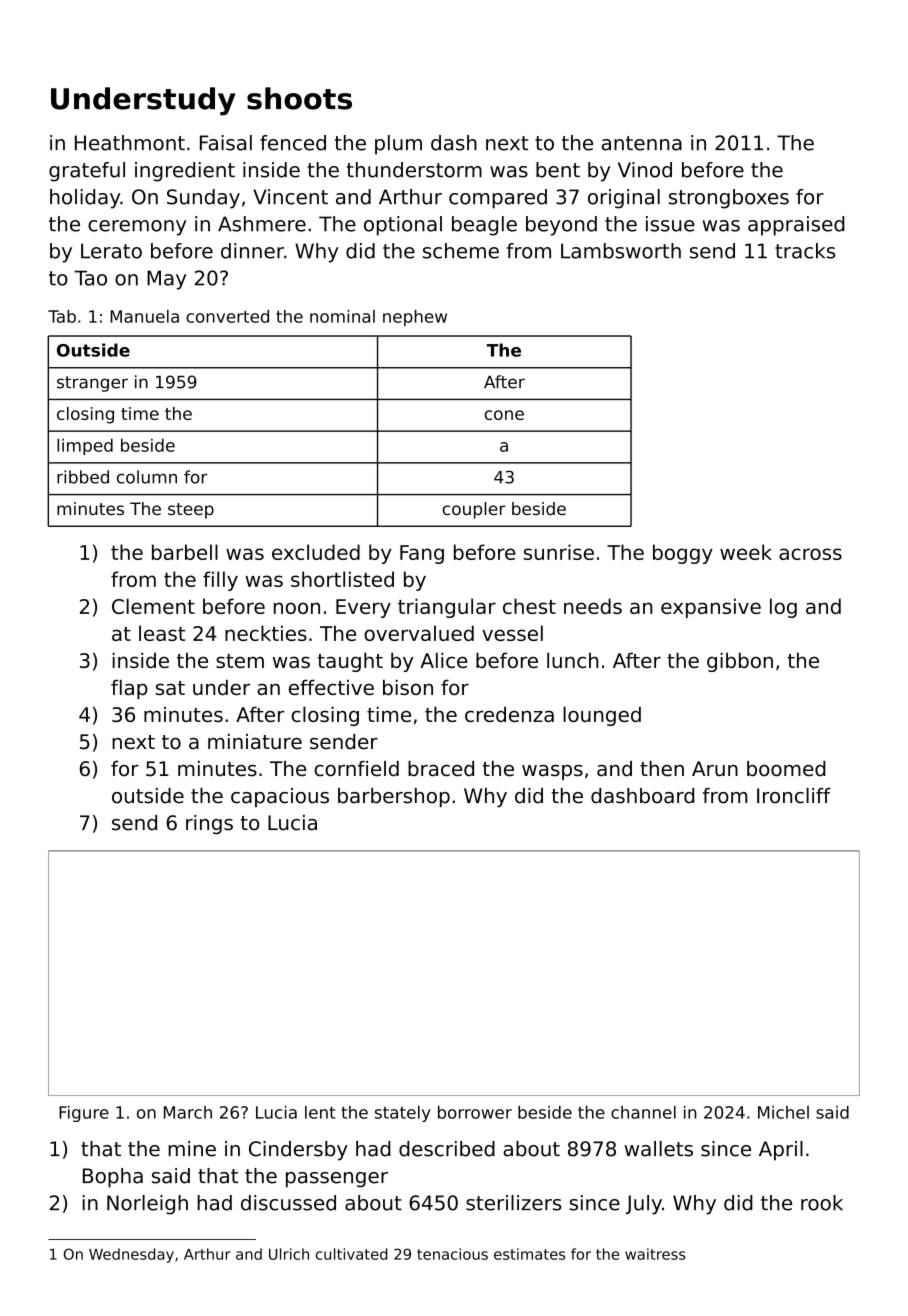 The image size is (908, 1316). What do you see at coordinates (484, 226) in the screenshot?
I see `beagle` at bounding box center [484, 226].
